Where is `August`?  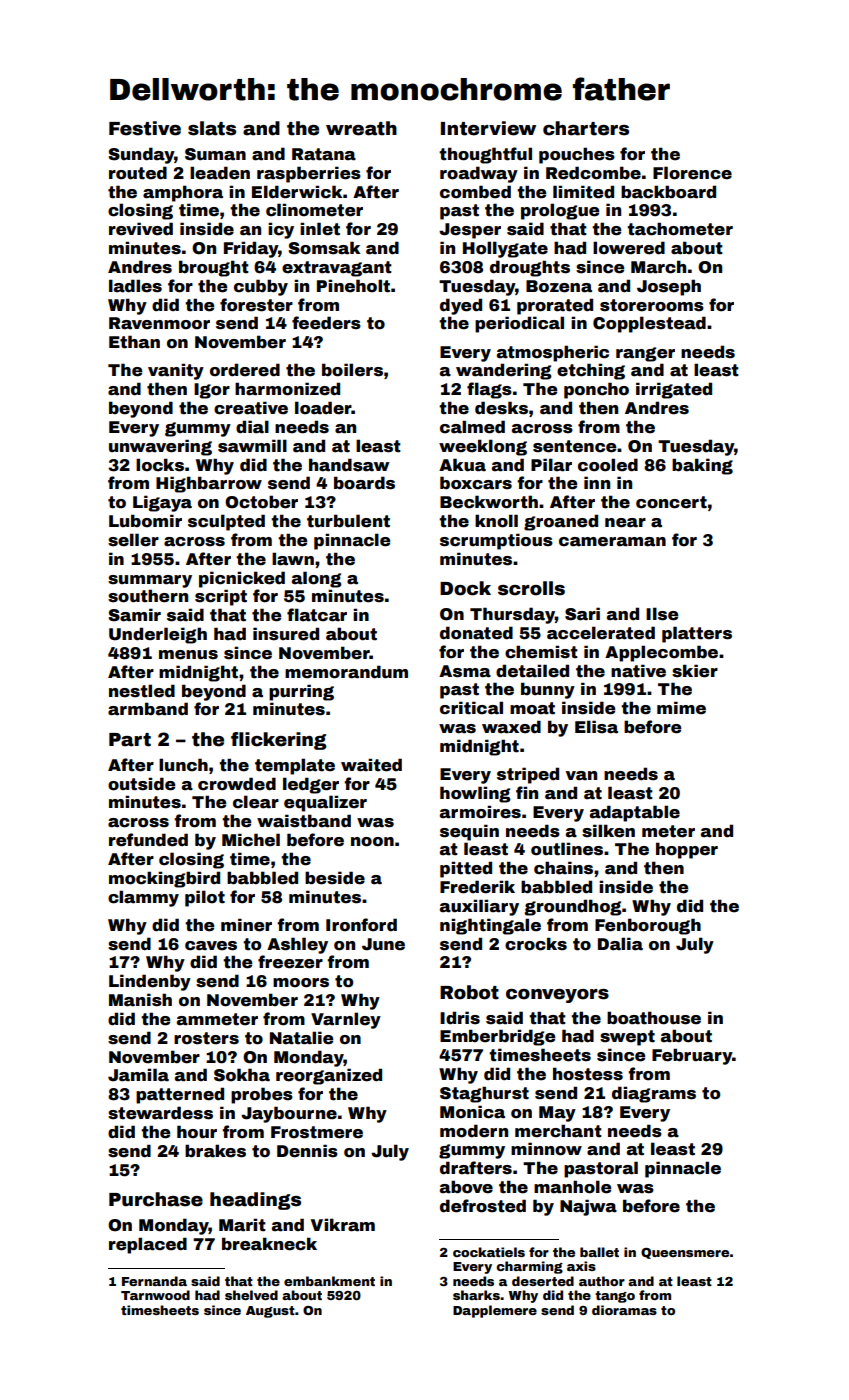 August is located at coordinates (270, 1312).
